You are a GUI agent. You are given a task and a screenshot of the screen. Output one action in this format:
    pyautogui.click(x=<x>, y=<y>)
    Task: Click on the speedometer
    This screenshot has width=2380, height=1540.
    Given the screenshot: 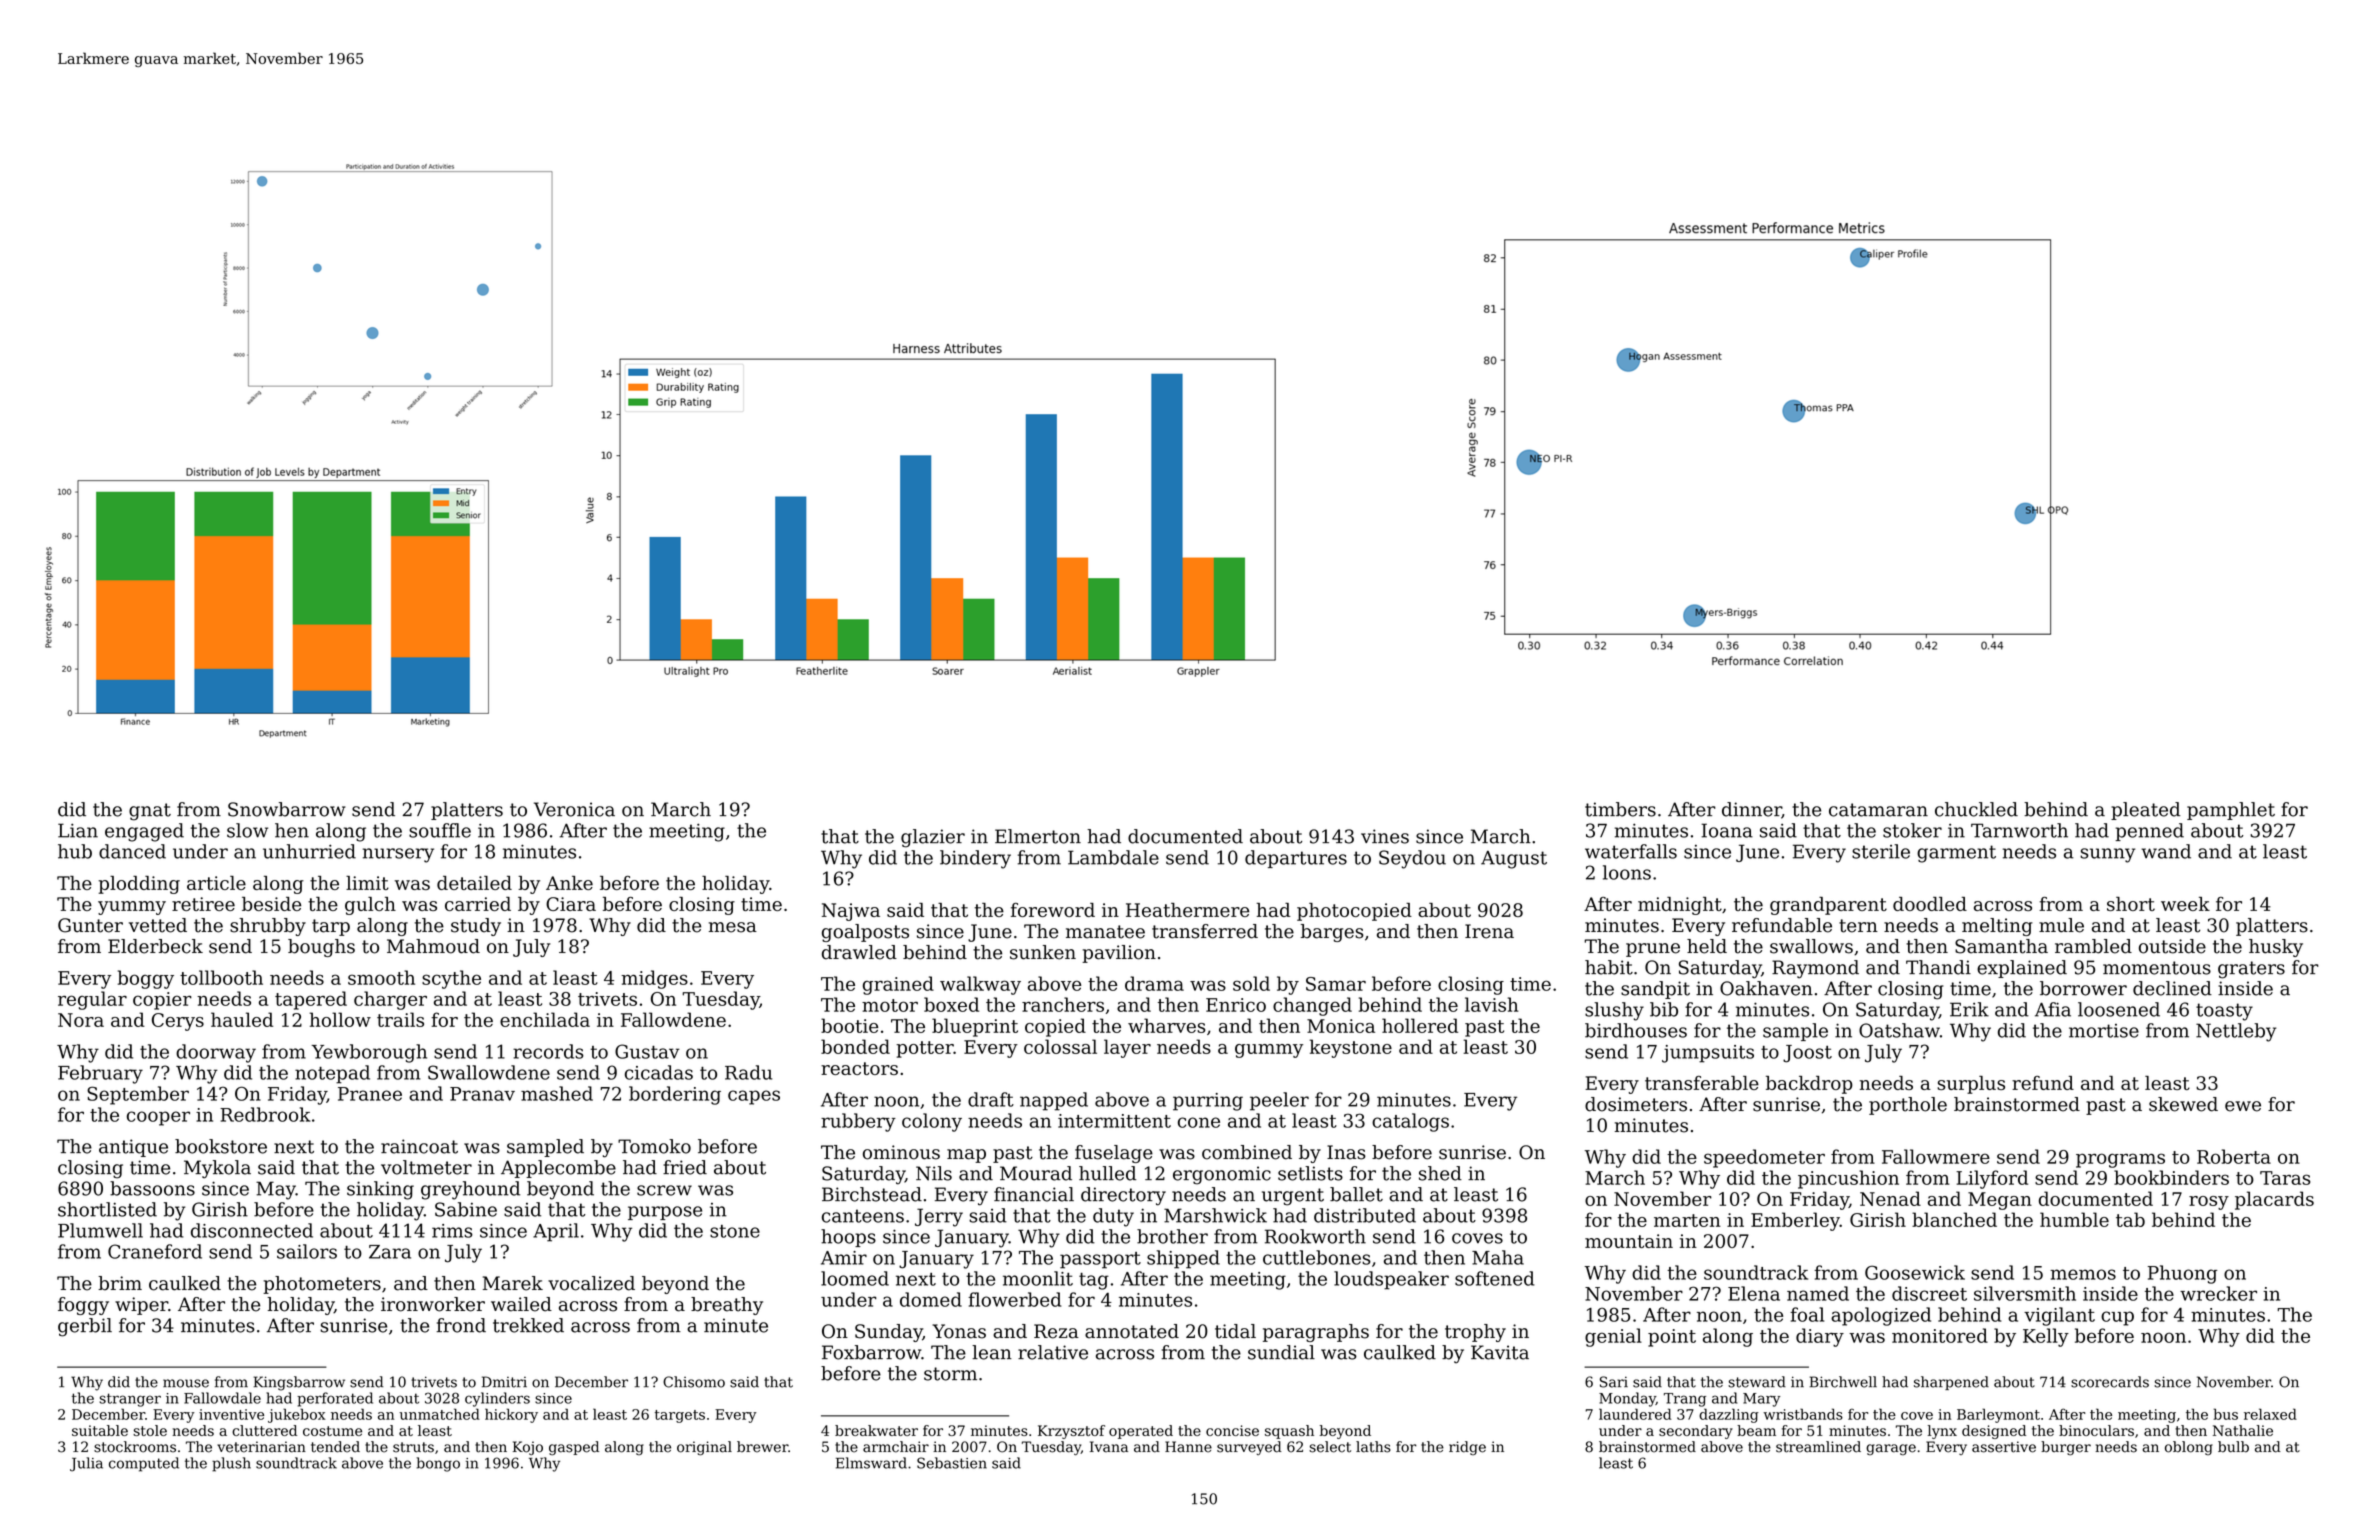 What is the action you would take?
    pyautogui.click(x=1764, y=1158)
